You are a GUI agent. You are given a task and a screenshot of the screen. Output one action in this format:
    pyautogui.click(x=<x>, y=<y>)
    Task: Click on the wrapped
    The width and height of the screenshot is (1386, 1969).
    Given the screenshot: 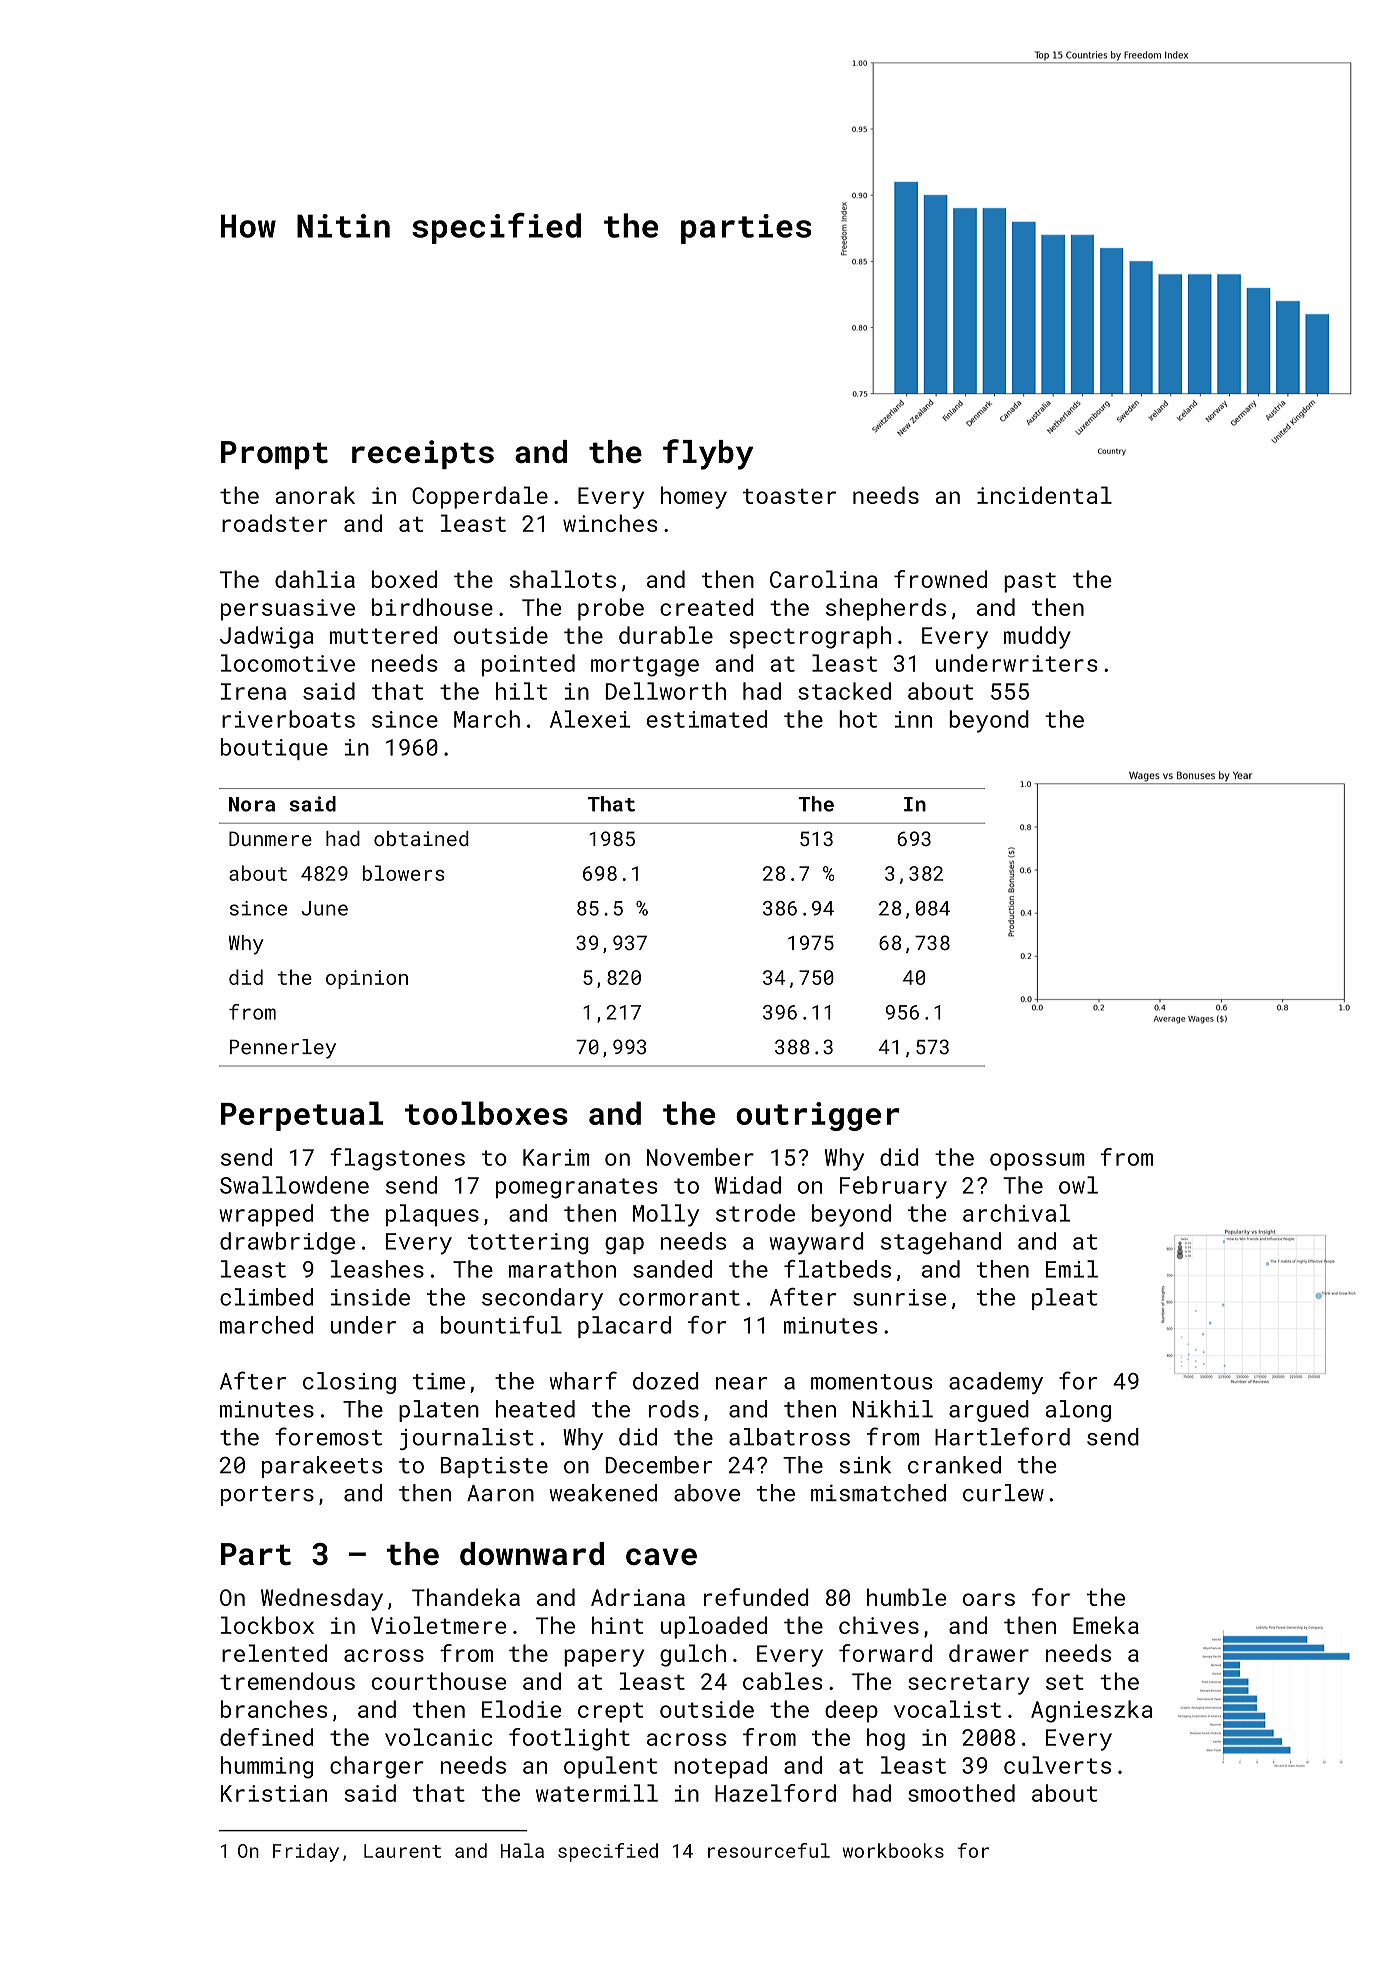 What is the action you would take?
    pyautogui.click(x=266, y=1215)
